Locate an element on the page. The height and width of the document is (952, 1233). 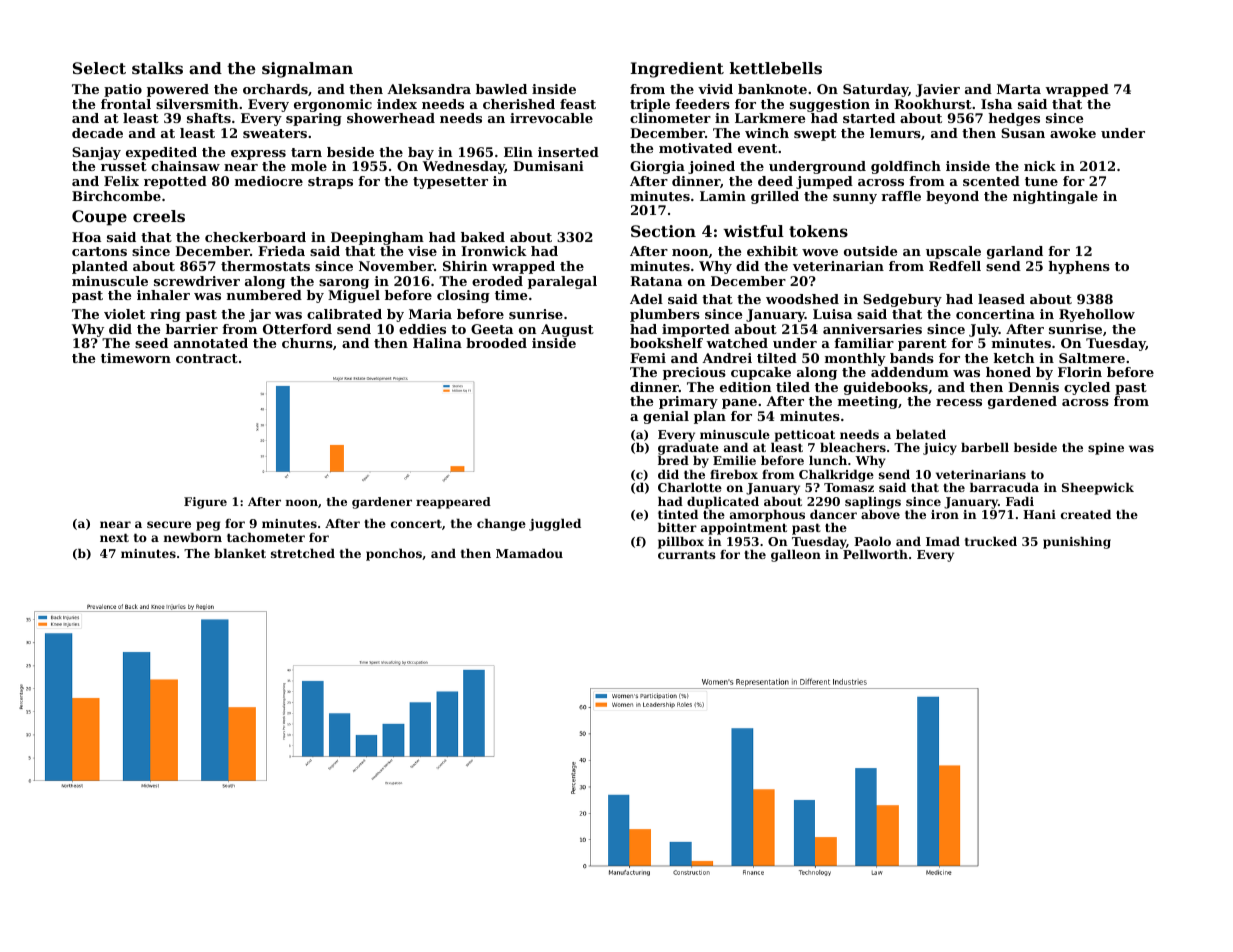
secure is located at coordinates (169, 524).
